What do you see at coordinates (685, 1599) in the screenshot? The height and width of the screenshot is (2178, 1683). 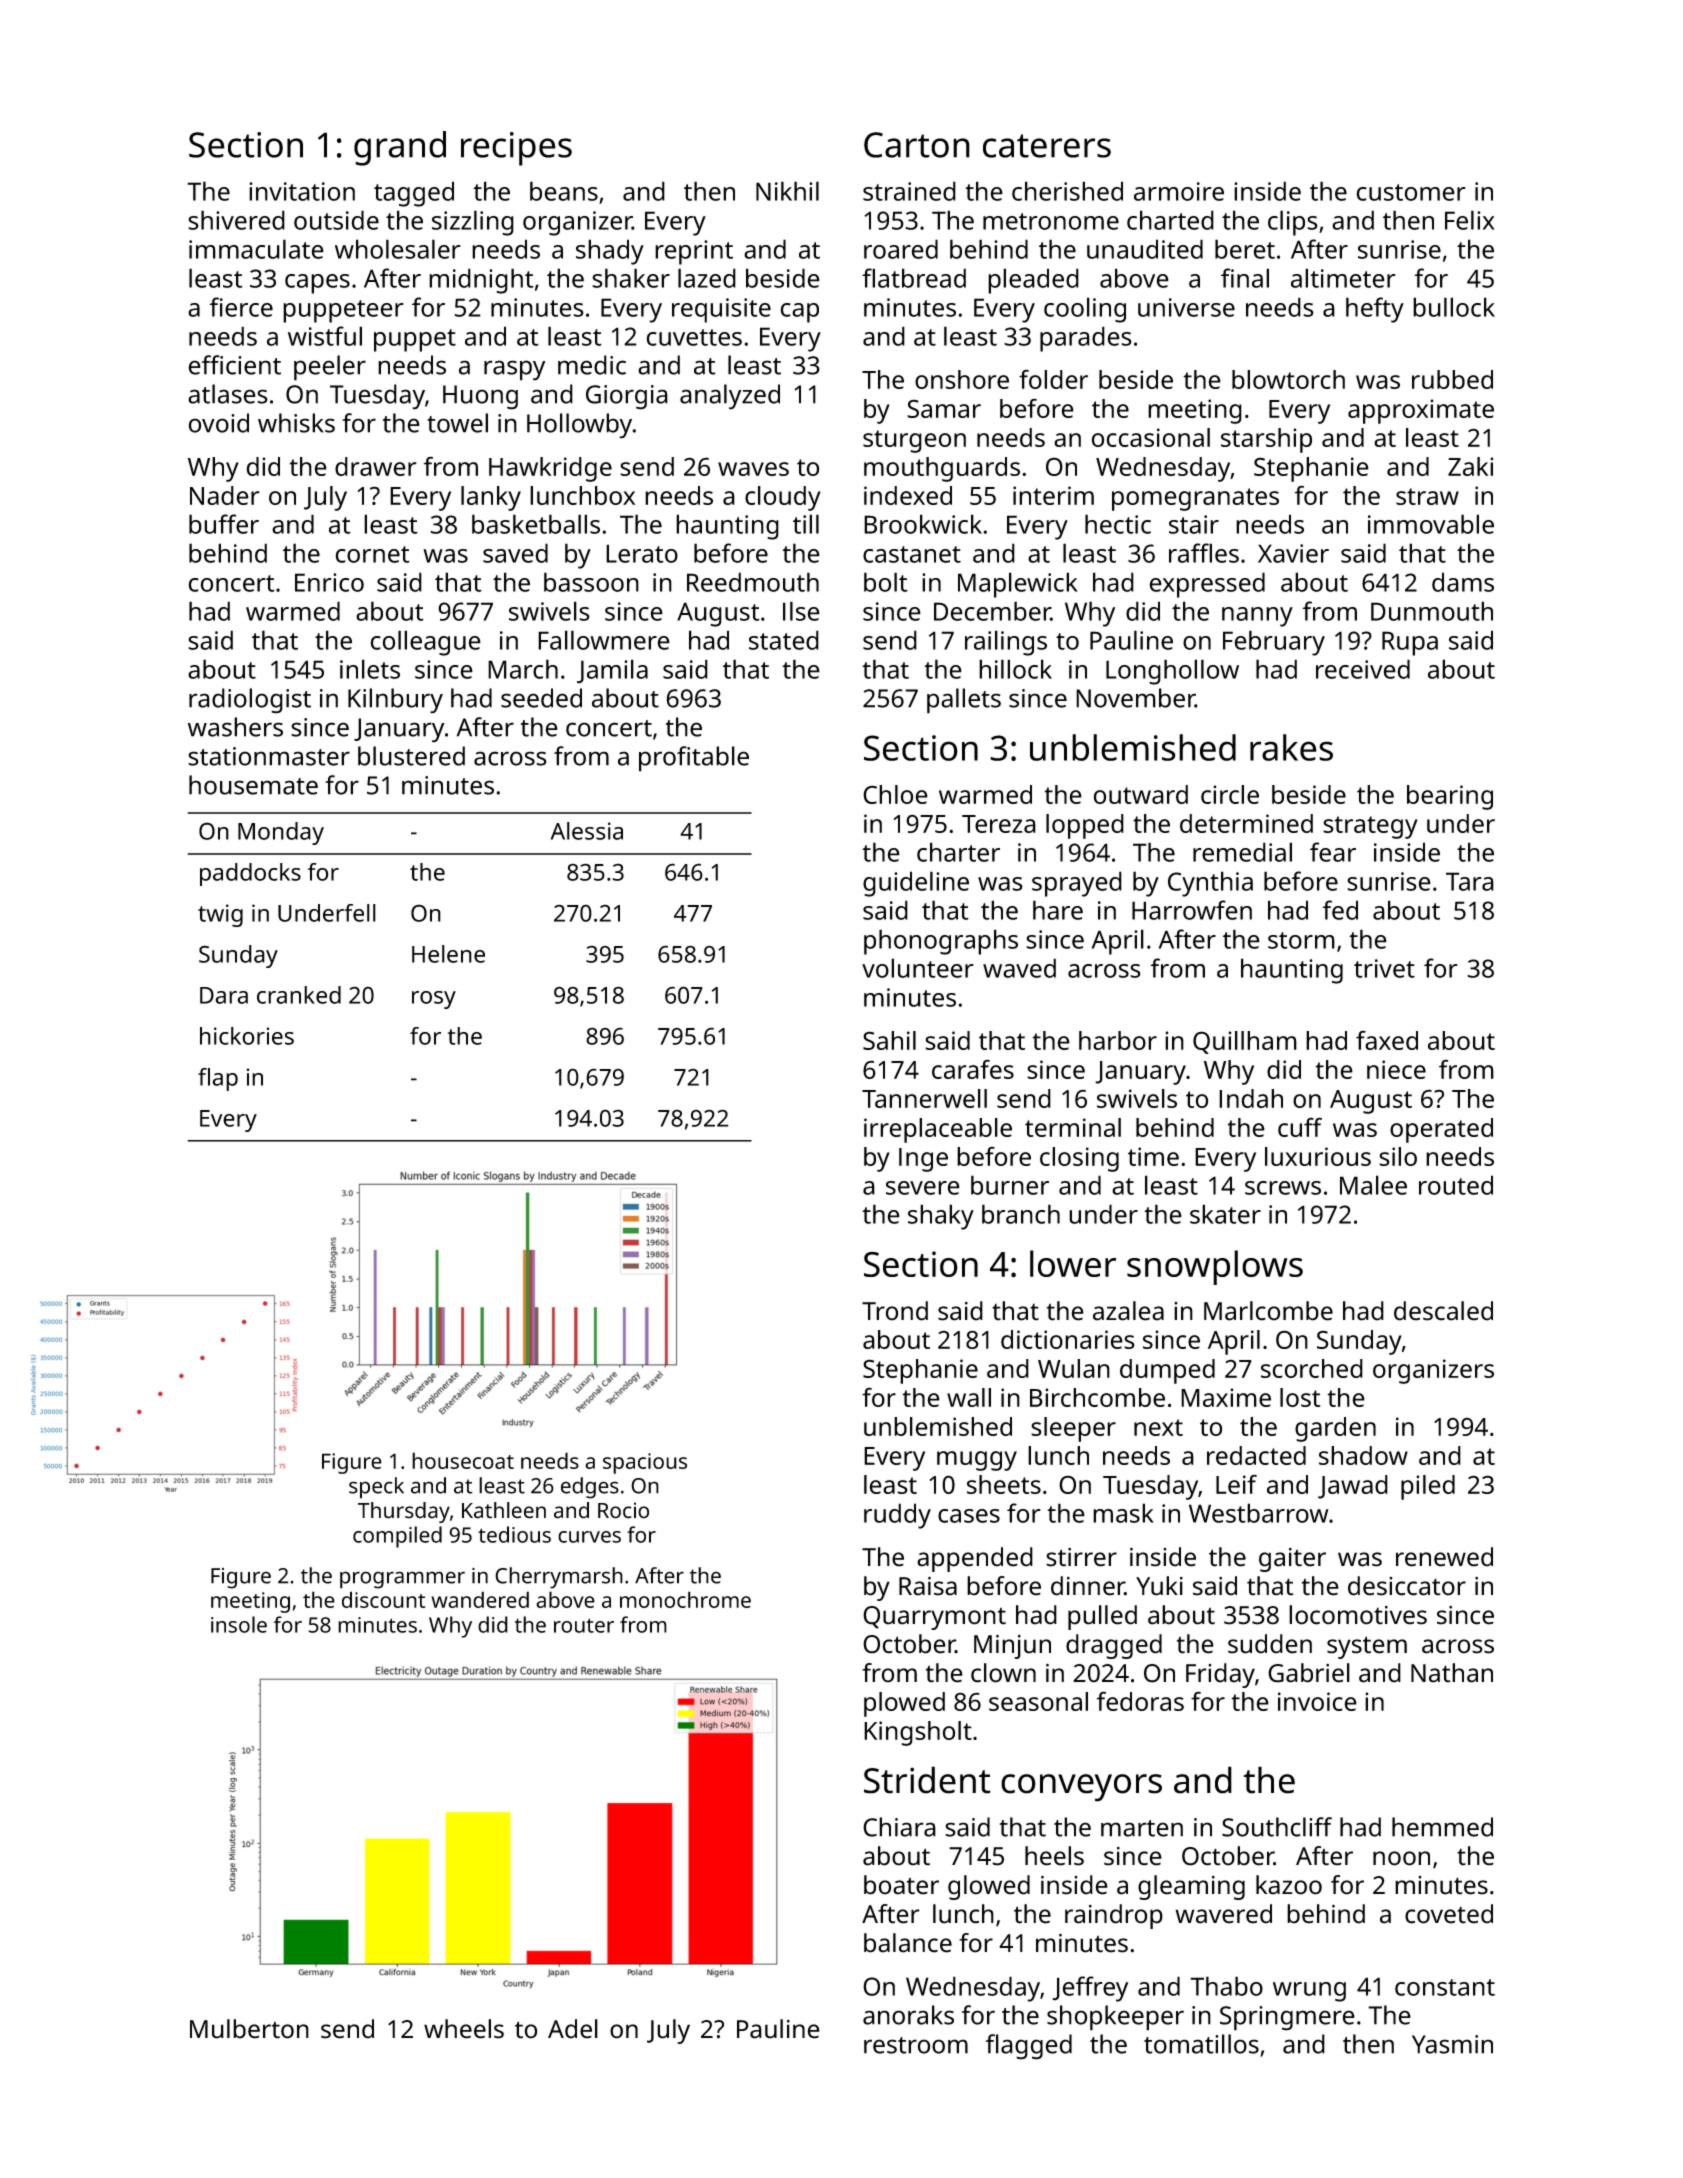 I see `monochrome` at bounding box center [685, 1599].
